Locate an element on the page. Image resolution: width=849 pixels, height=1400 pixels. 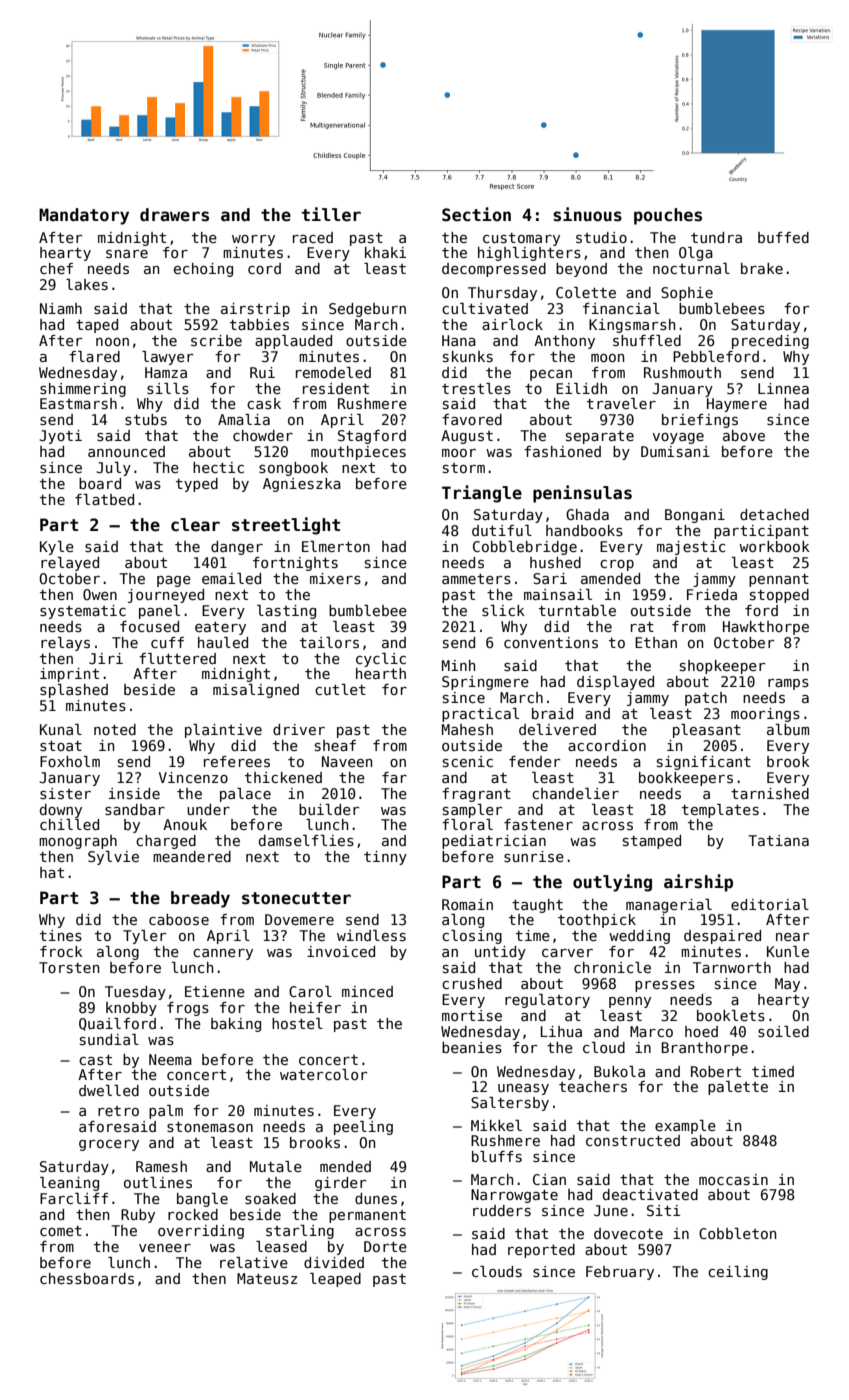
sinuous is located at coordinates (587, 214).
